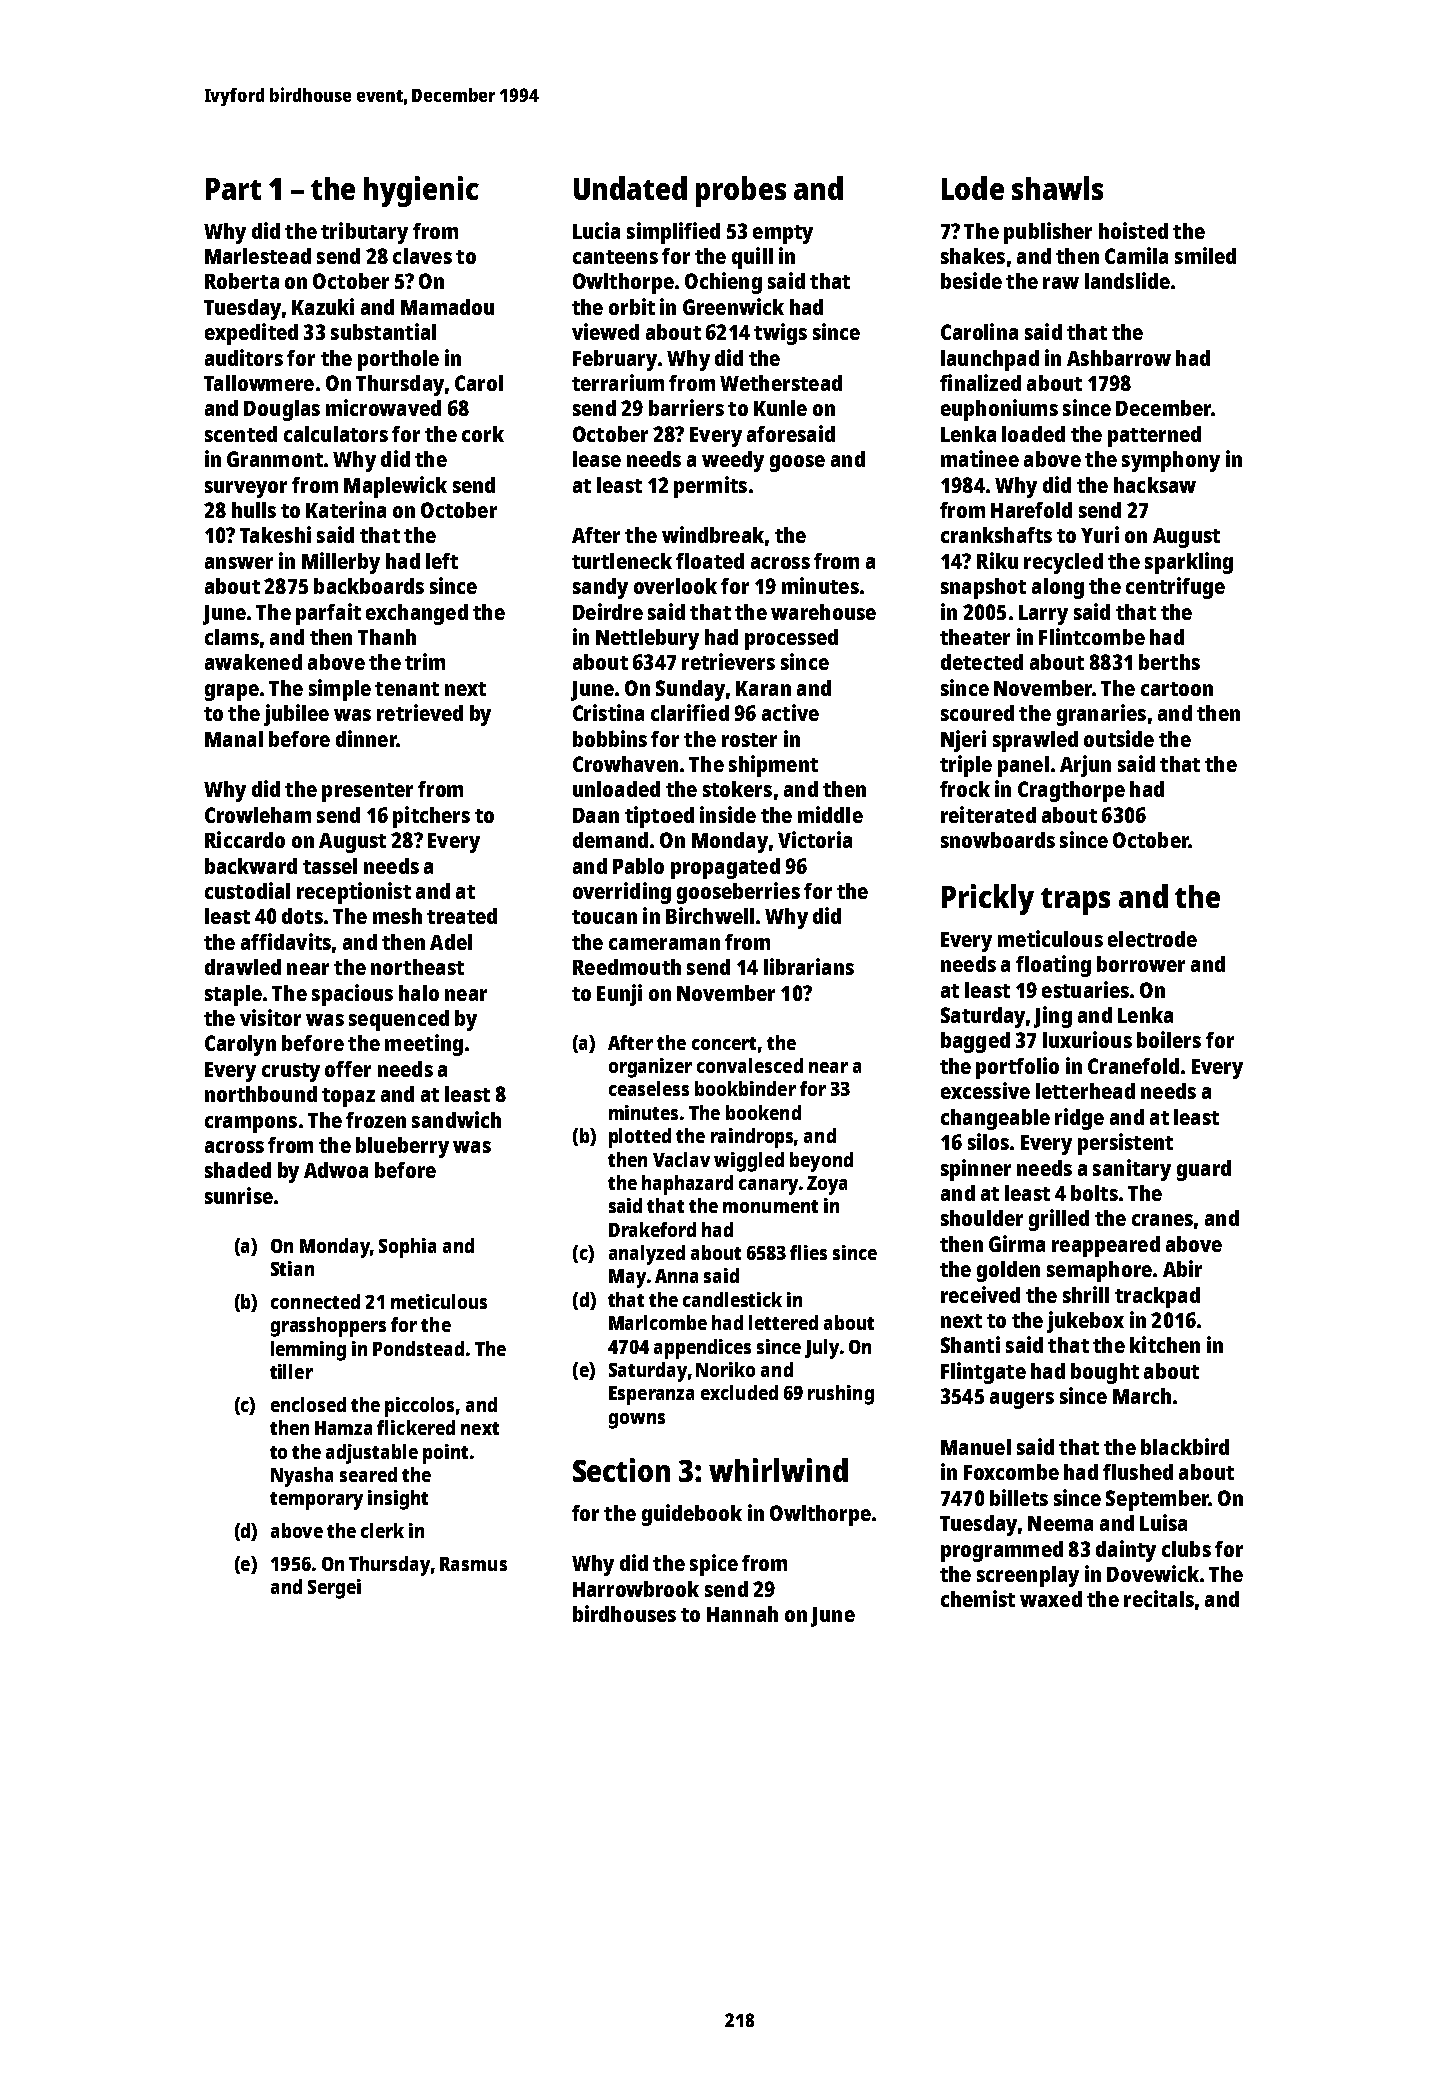  Describe the element at coordinates (334, 1589) in the page. I see `Sergei` at that location.
